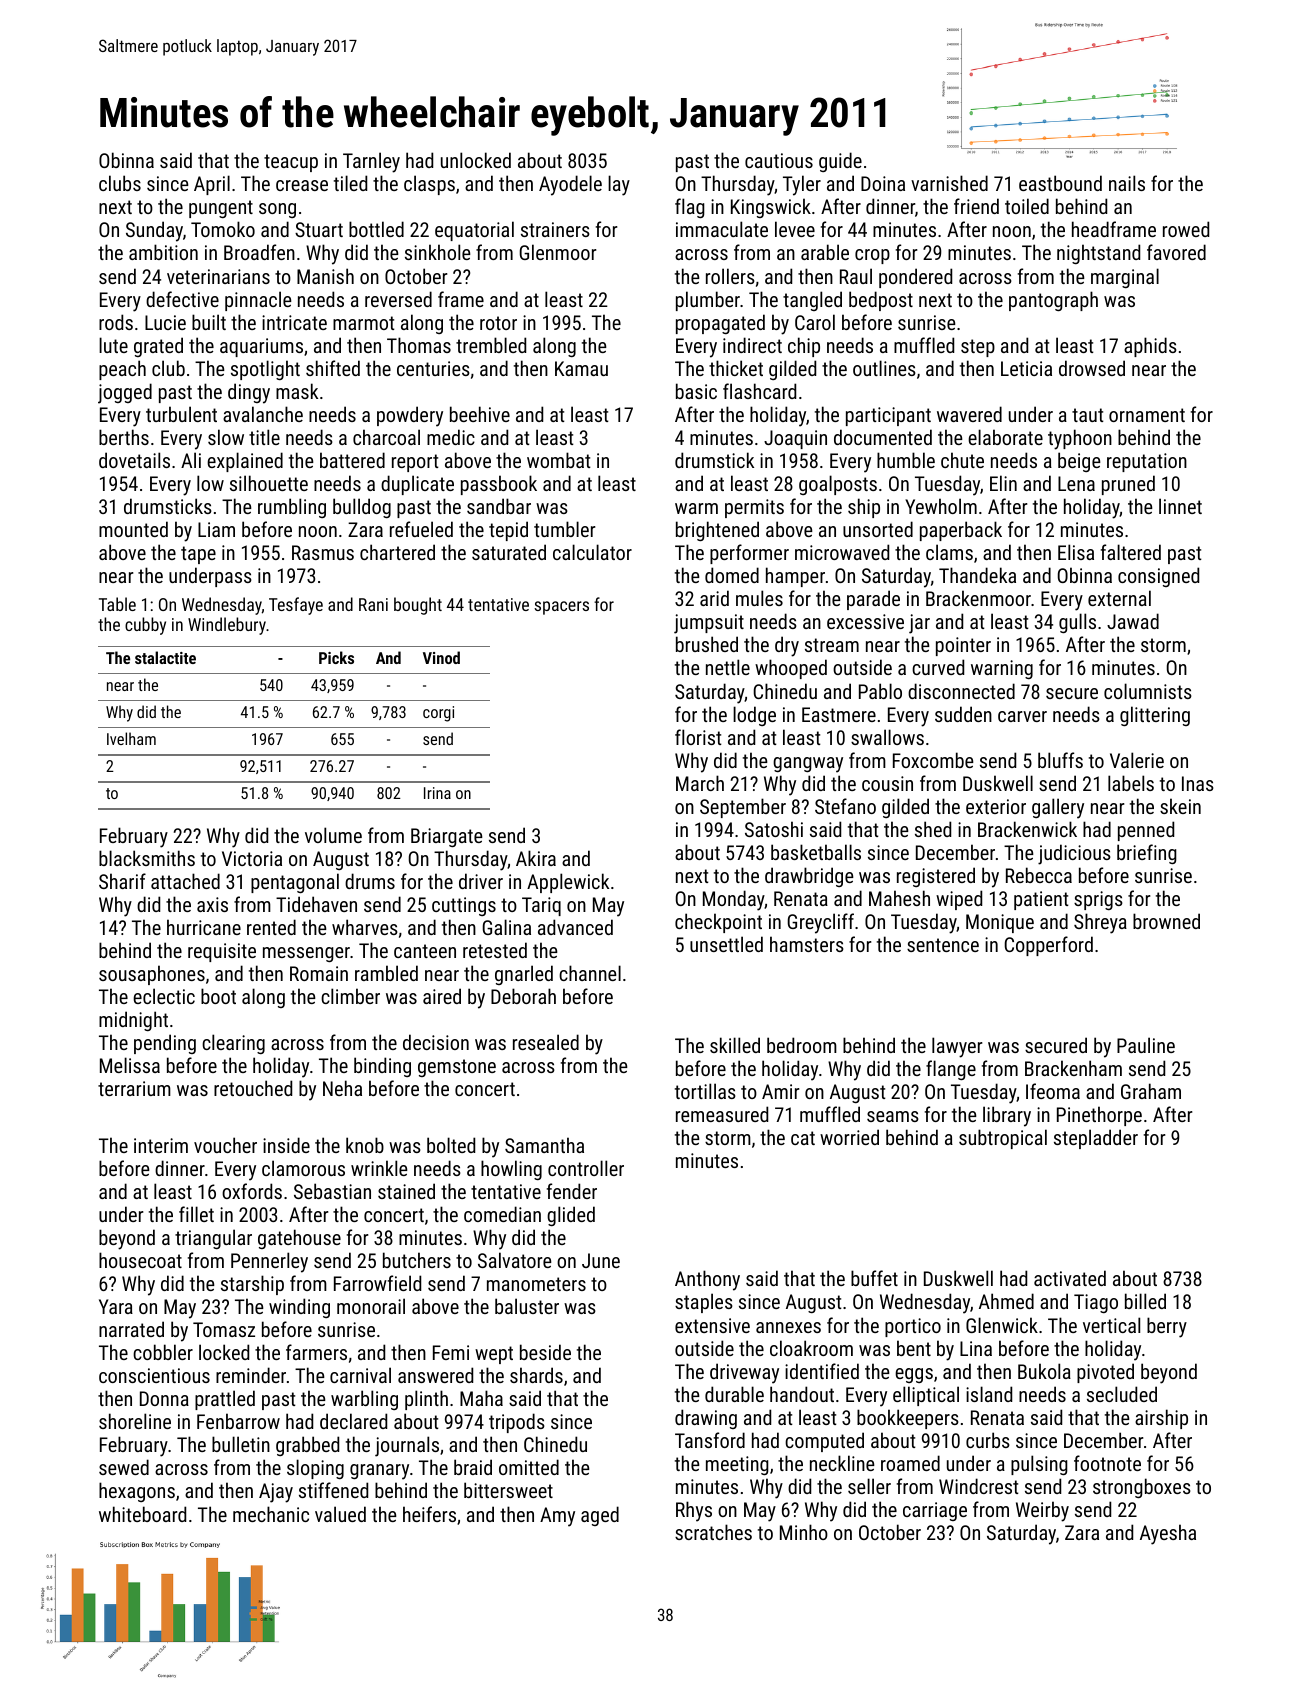 The height and width of the screenshot is (1701, 1314). I want to click on volume, so click(333, 835).
